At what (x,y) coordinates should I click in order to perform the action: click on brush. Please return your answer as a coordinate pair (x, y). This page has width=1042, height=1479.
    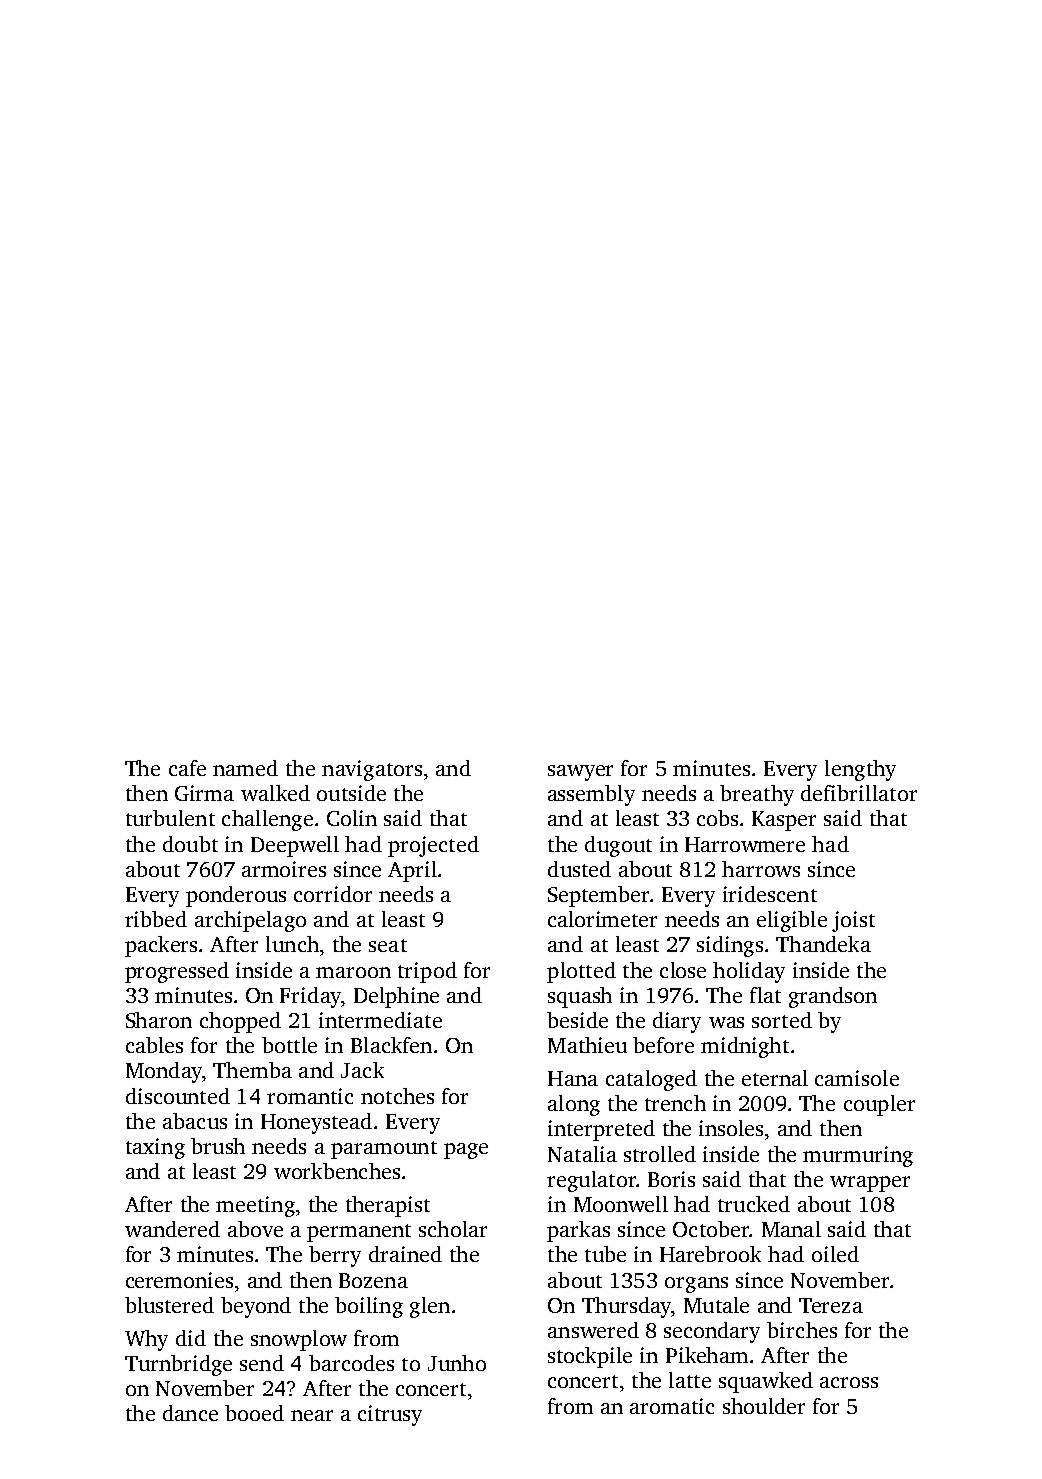
    Looking at the image, I should click on (218, 1146).
